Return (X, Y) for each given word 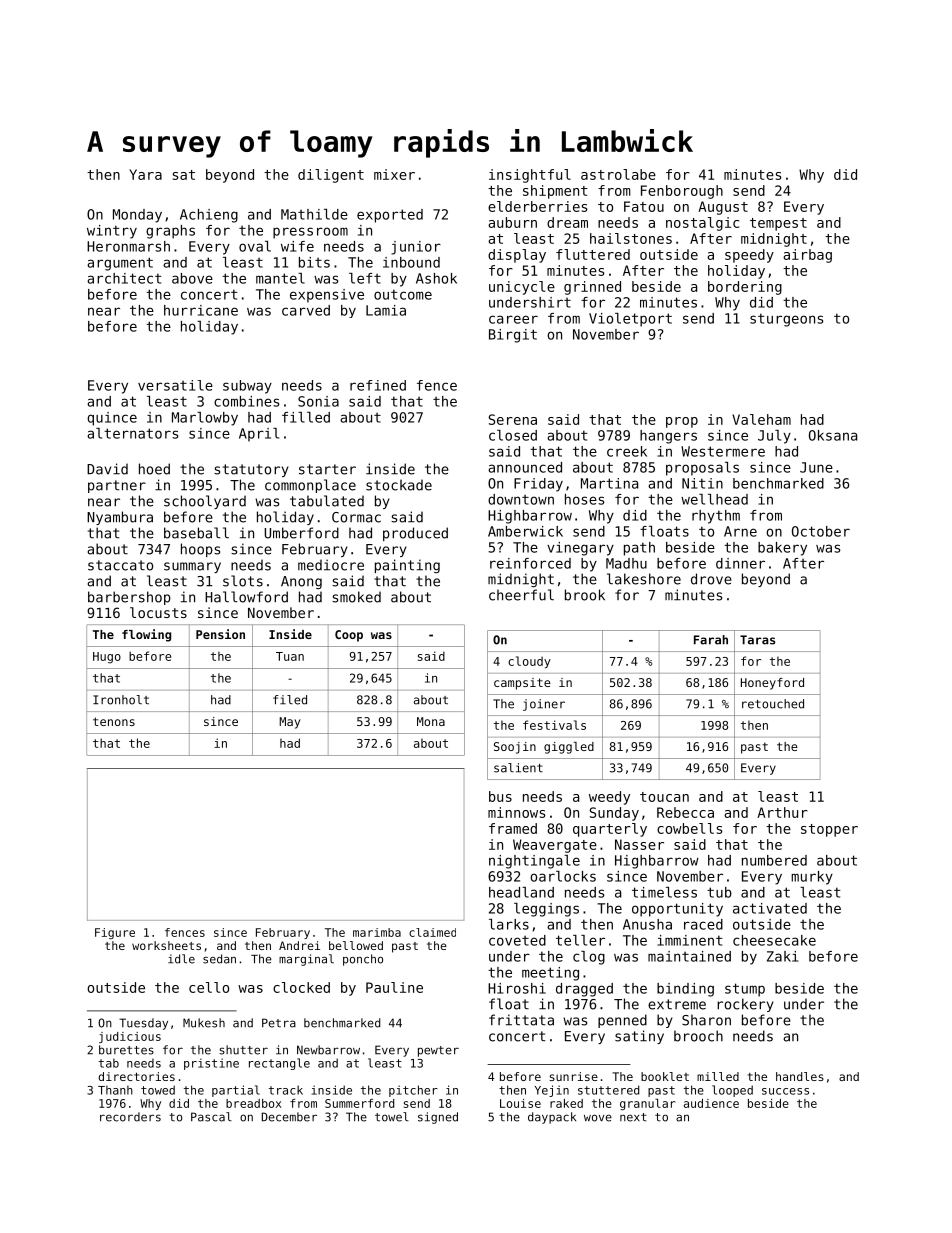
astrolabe (618, 174)
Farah (711, 640)
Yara (145, 174)
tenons (114, 721)
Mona (431, 721)
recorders (130, 1117)
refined (378, 385)
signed (438, 1118)
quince (112, 419)
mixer (394, 174)
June (816, 467)
